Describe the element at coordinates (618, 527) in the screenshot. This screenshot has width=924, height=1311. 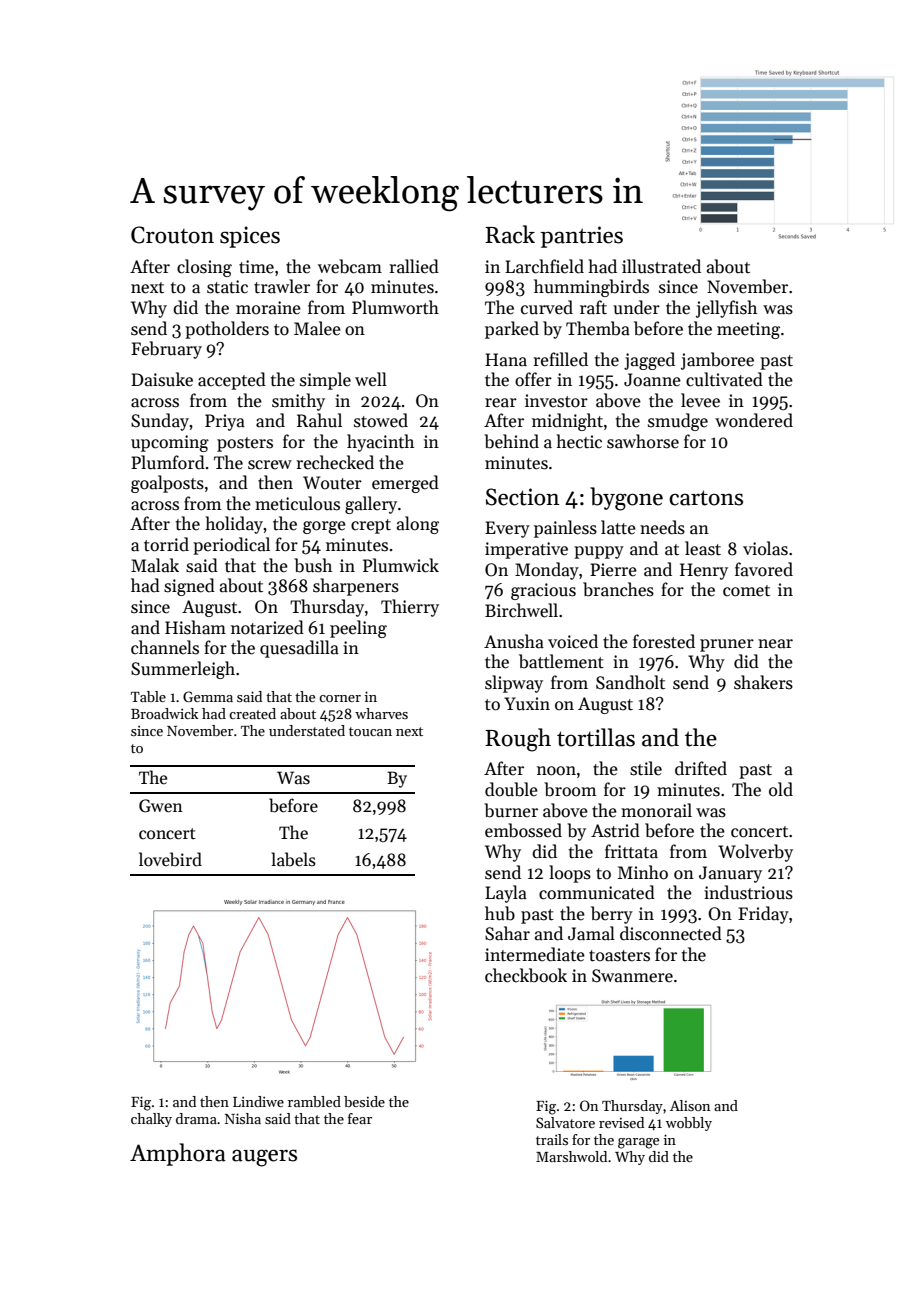
I see `latte` at that location.
